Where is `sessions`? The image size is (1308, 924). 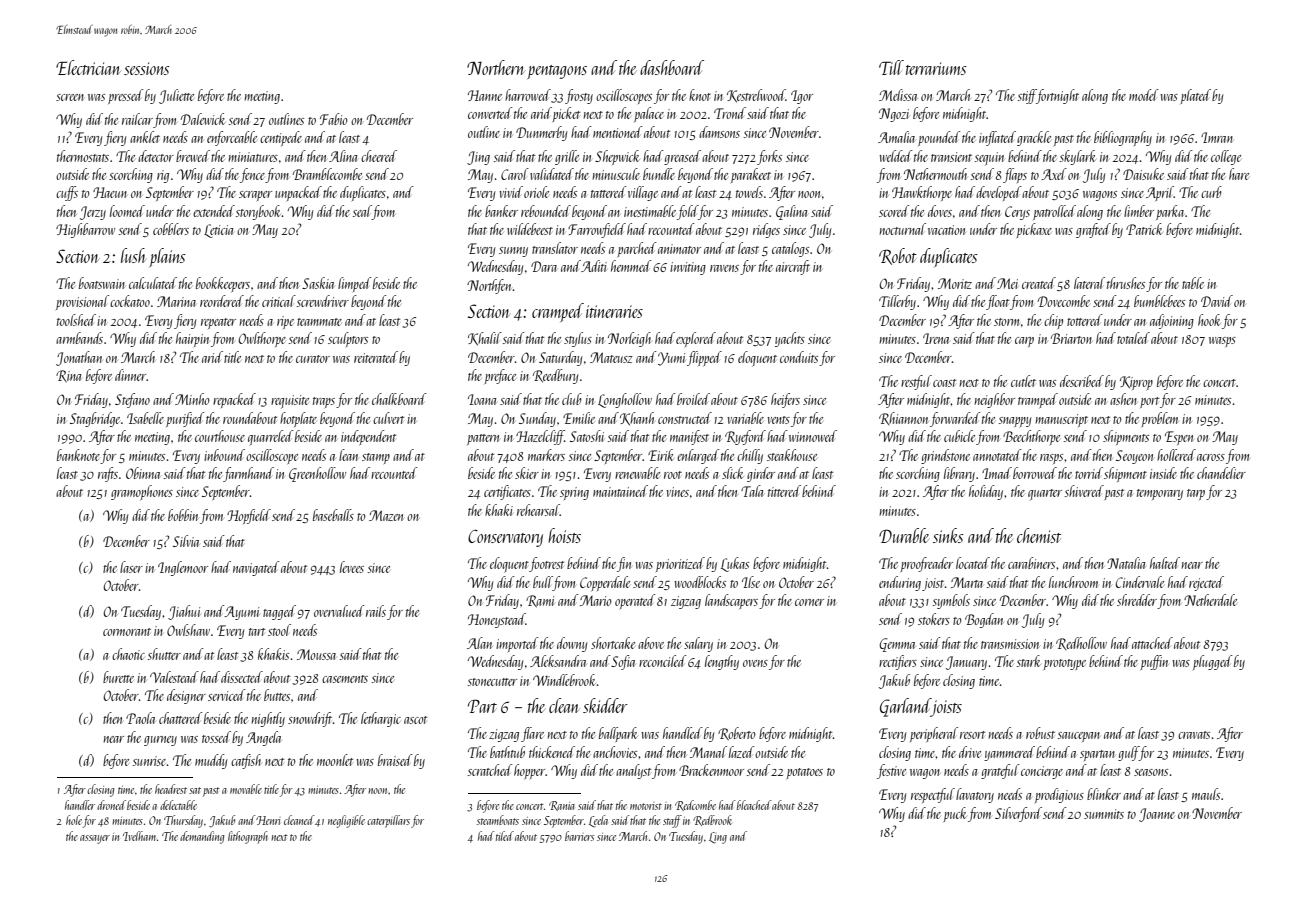 sessions is located at coordinates (147, 68).
